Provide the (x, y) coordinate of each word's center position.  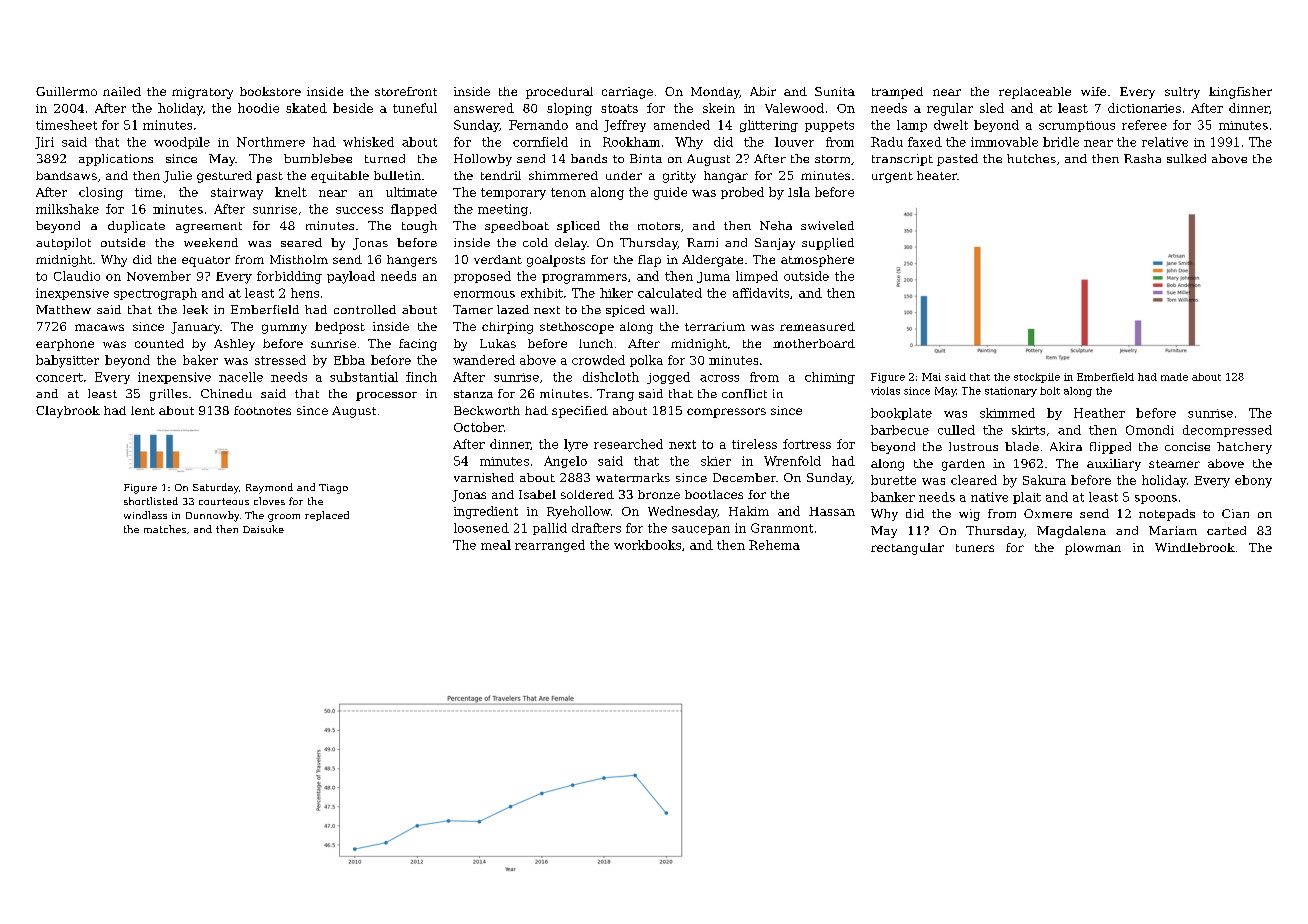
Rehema (774, 545)
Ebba (349, 360)
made (1174, 377)
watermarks (633, 477)
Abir (763, 91)
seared (301, 242)
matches (165, 529)
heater (937, 175)
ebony (1253, 481)
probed (742, 193)
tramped (897, 93)
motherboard (814, 343)
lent (143, 410)
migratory (202, 93)
